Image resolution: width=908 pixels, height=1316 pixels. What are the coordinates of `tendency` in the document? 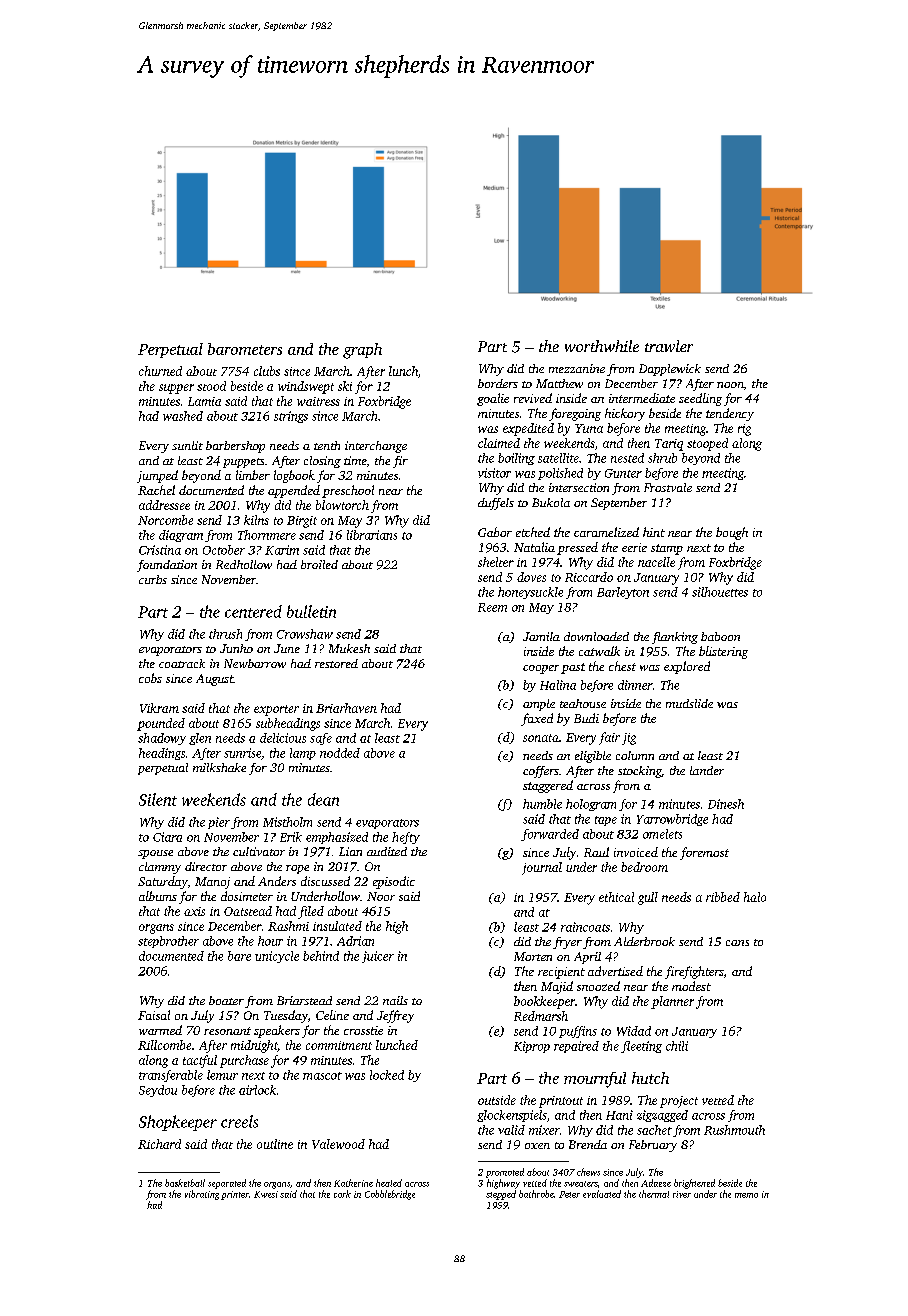 It's located at (730, 414).
